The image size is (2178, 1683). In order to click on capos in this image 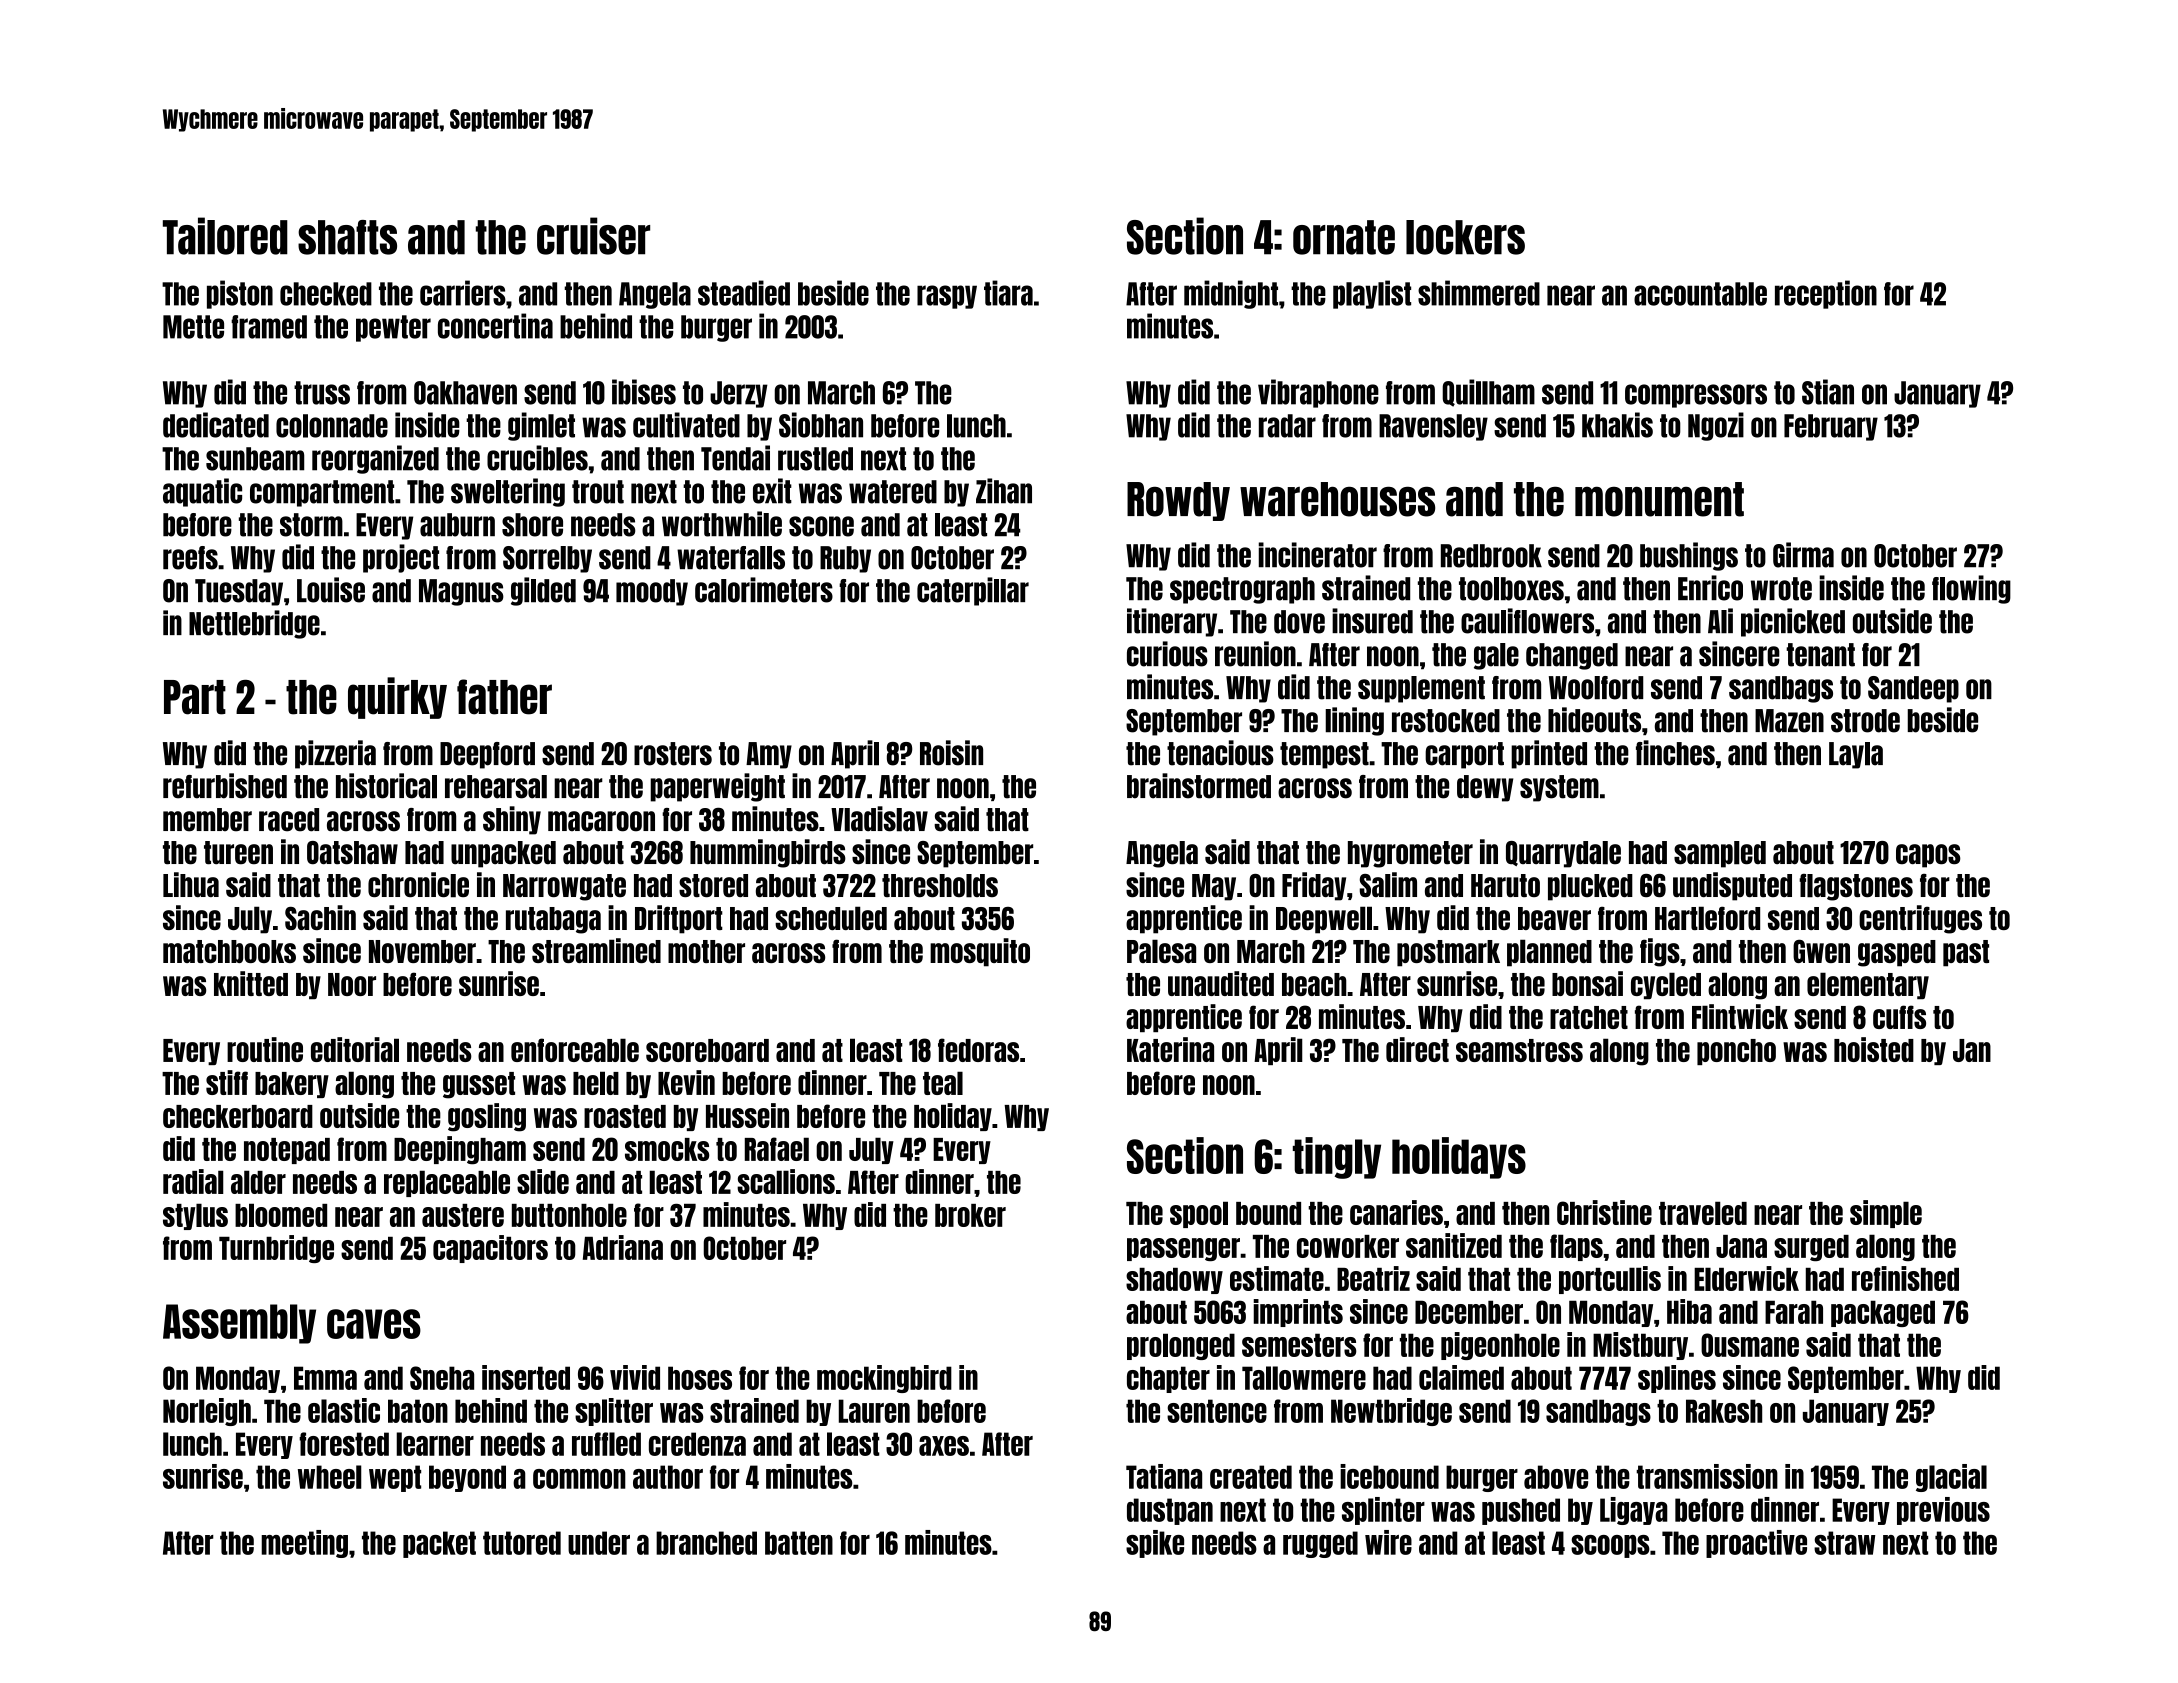, I will do `click(1928, 856)`.
